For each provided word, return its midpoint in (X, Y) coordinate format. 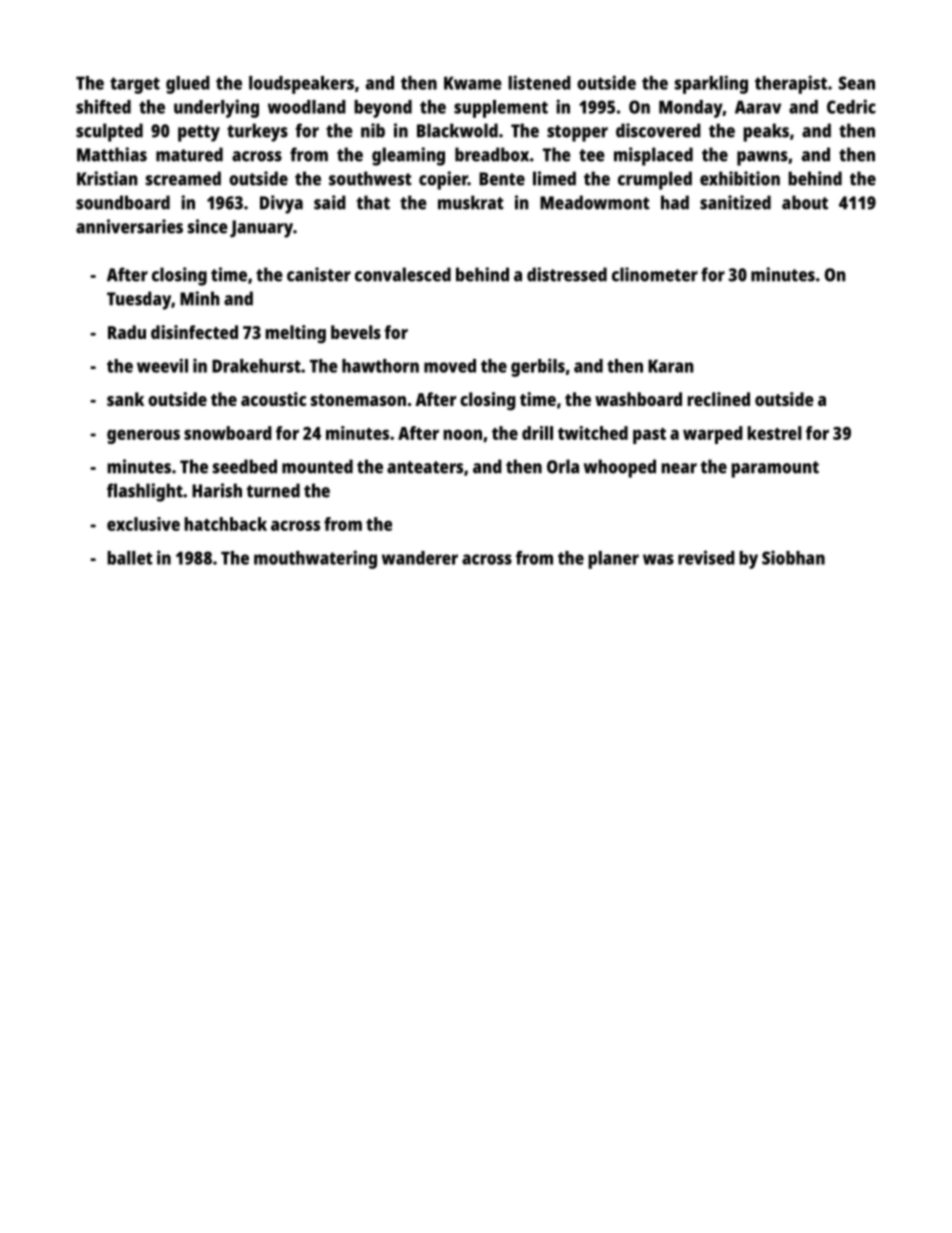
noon (462, 434)
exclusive (143, 524)
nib (373, 130)
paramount (775, 469)
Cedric (851, 106)
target (135, 85)
